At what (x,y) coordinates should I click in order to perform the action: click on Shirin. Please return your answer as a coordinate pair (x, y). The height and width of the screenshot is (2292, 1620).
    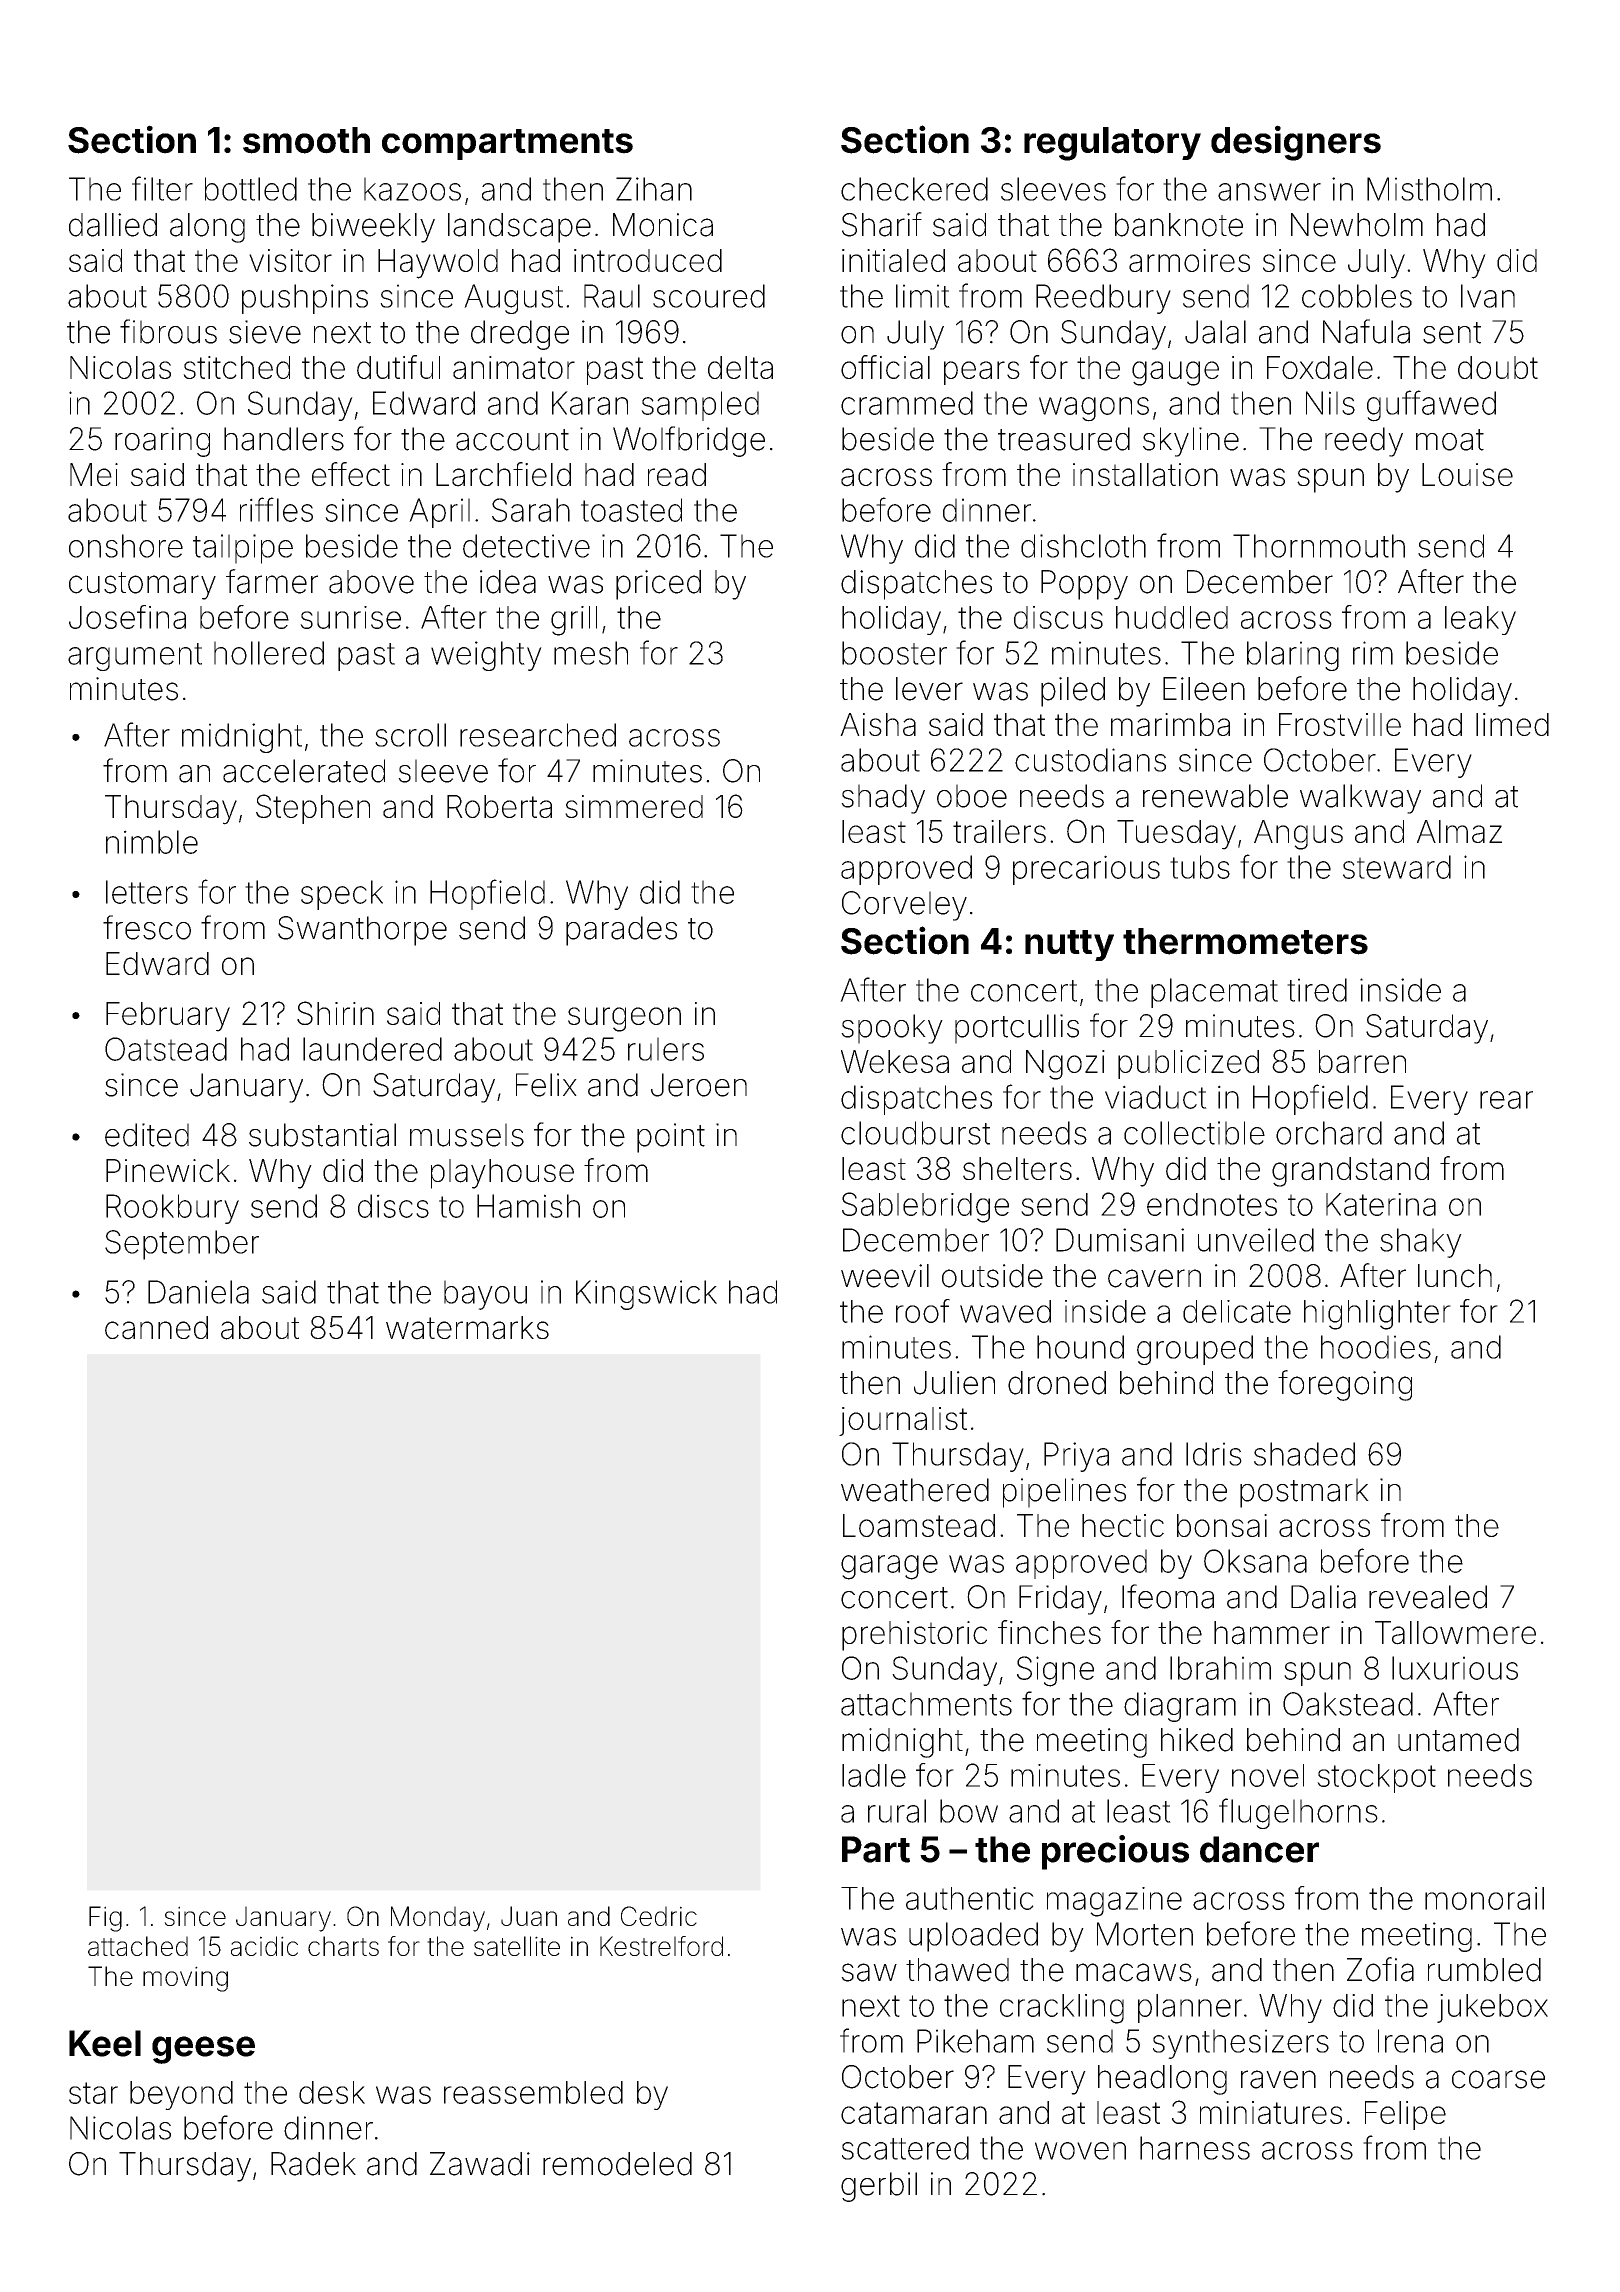
    Looking at the image, I should click on (335, 1013).
